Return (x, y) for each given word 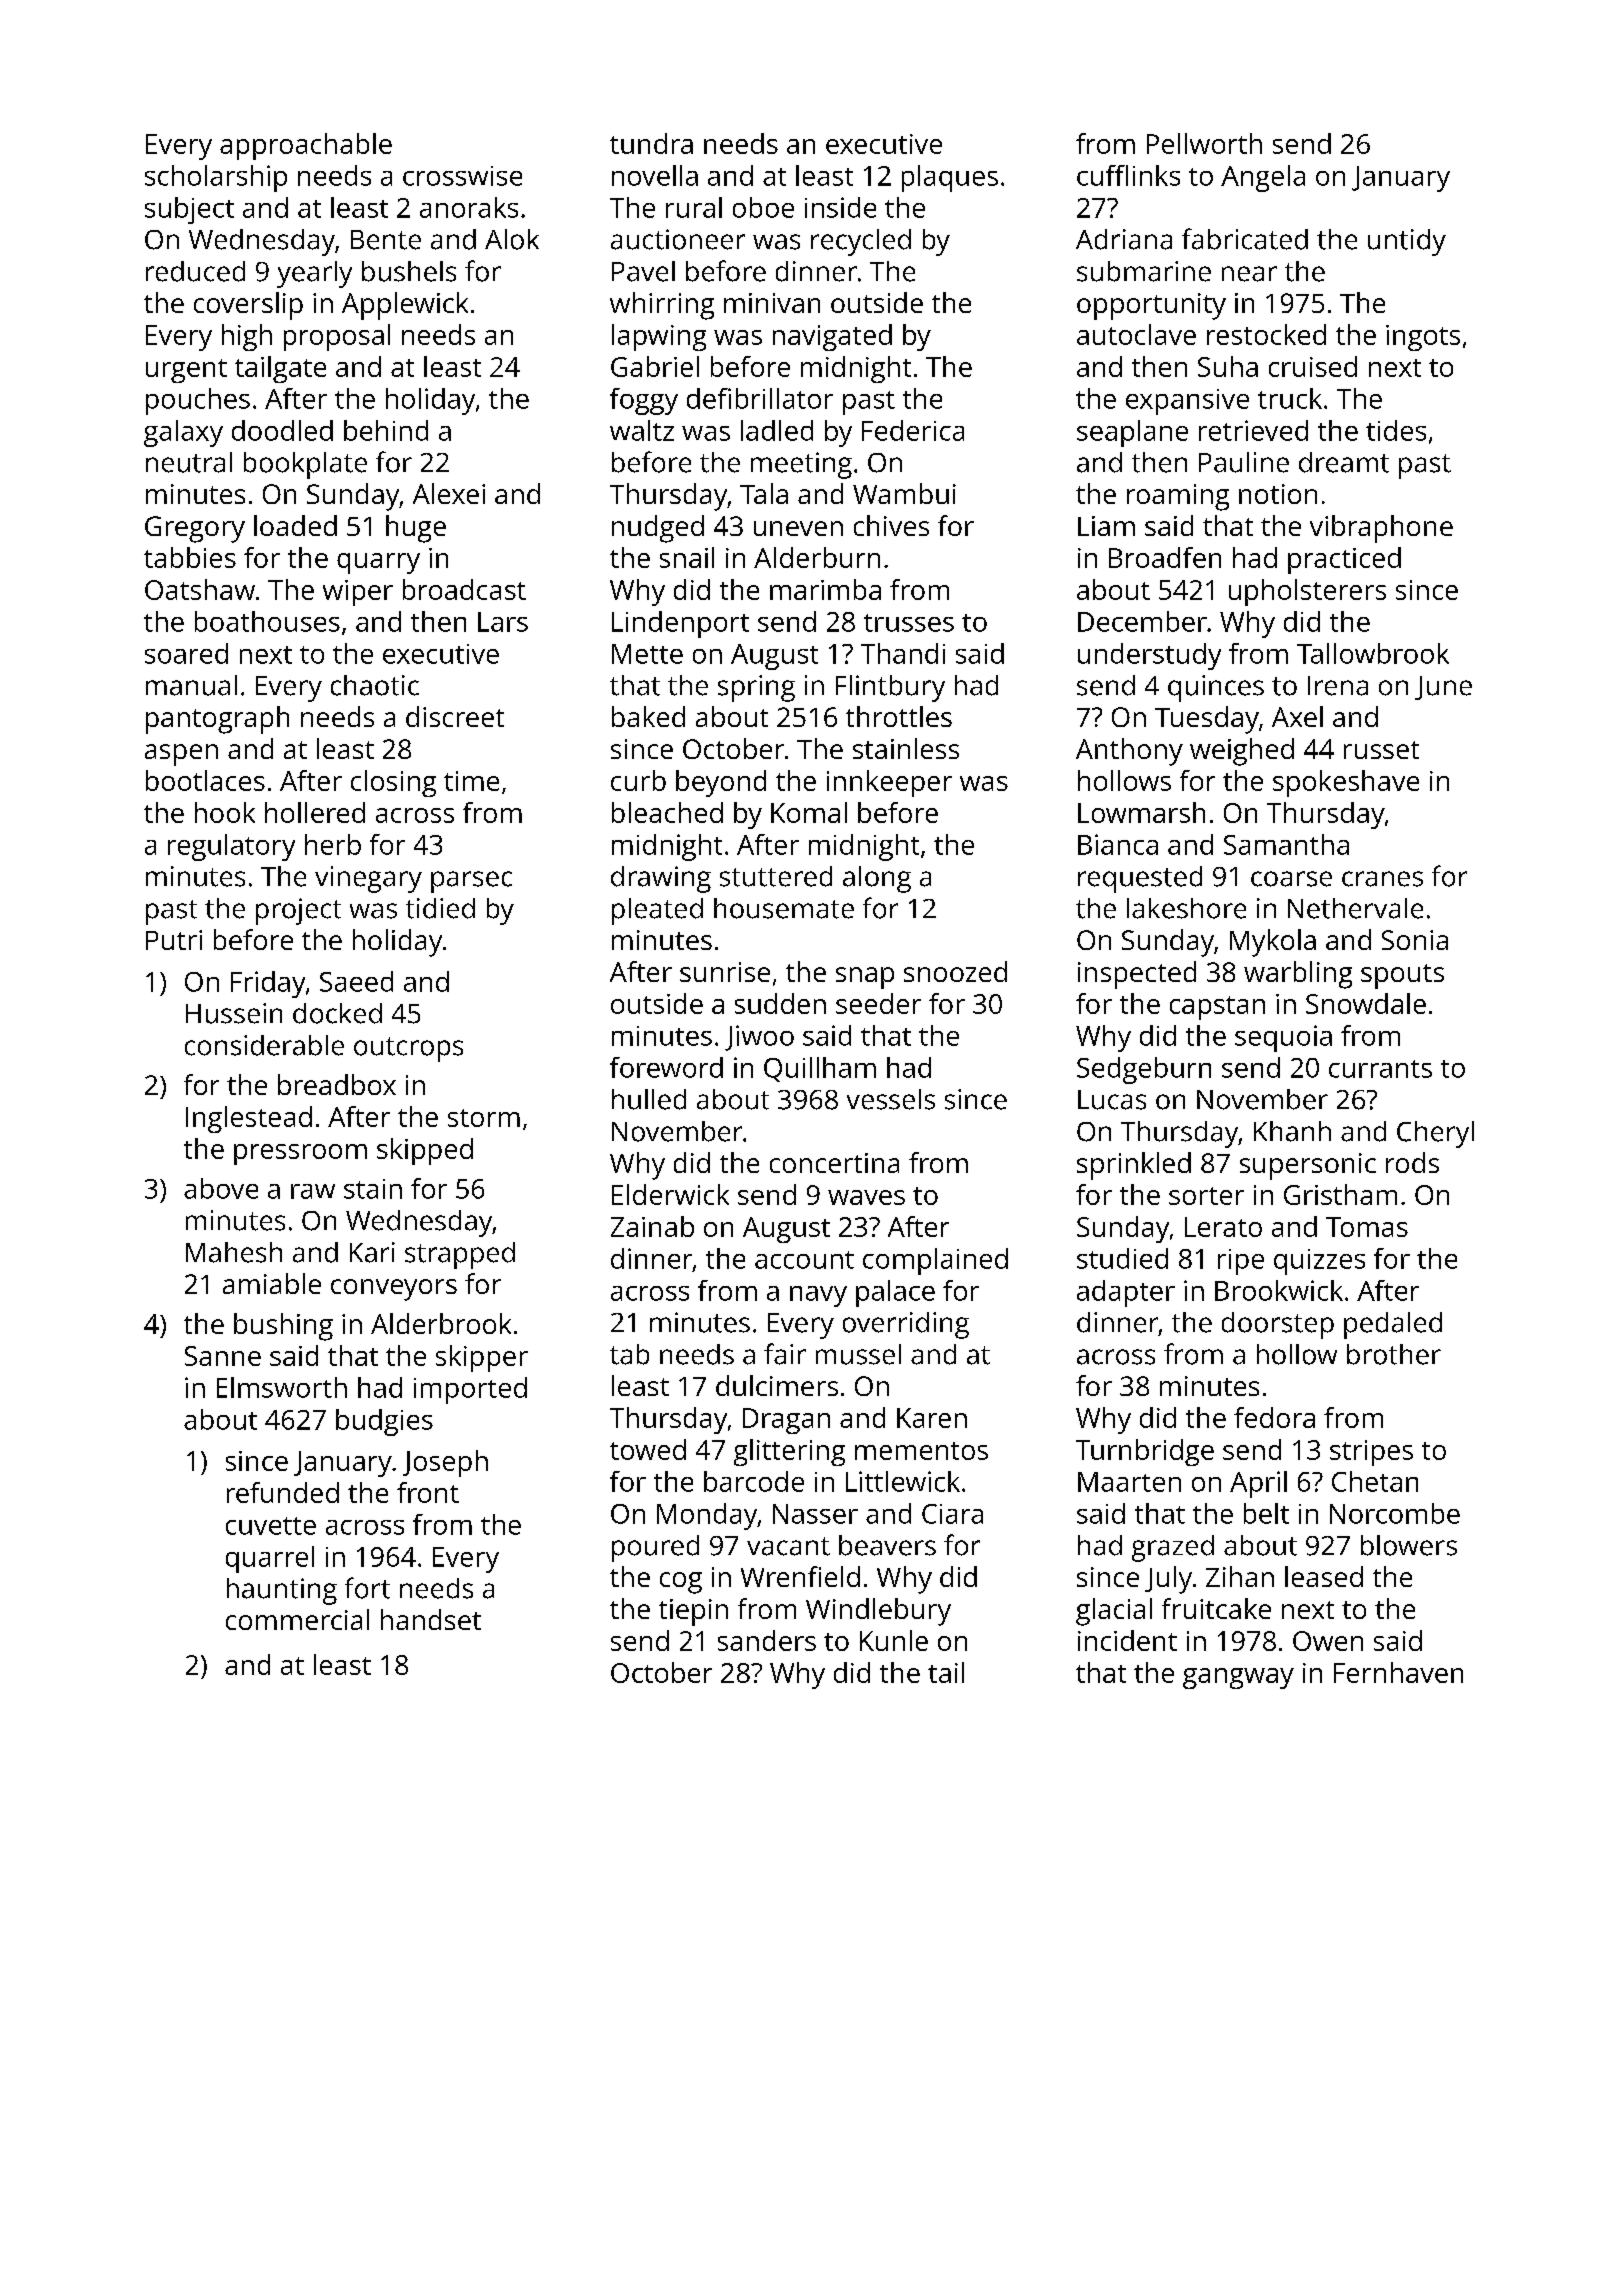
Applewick (405, 306)
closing (393, 783)
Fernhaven (1398, 1672)
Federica (913, 430)
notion (1278, 494)
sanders (767, 1640)
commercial (297, 1619)
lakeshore (1186, 908)
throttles (899, 716)
